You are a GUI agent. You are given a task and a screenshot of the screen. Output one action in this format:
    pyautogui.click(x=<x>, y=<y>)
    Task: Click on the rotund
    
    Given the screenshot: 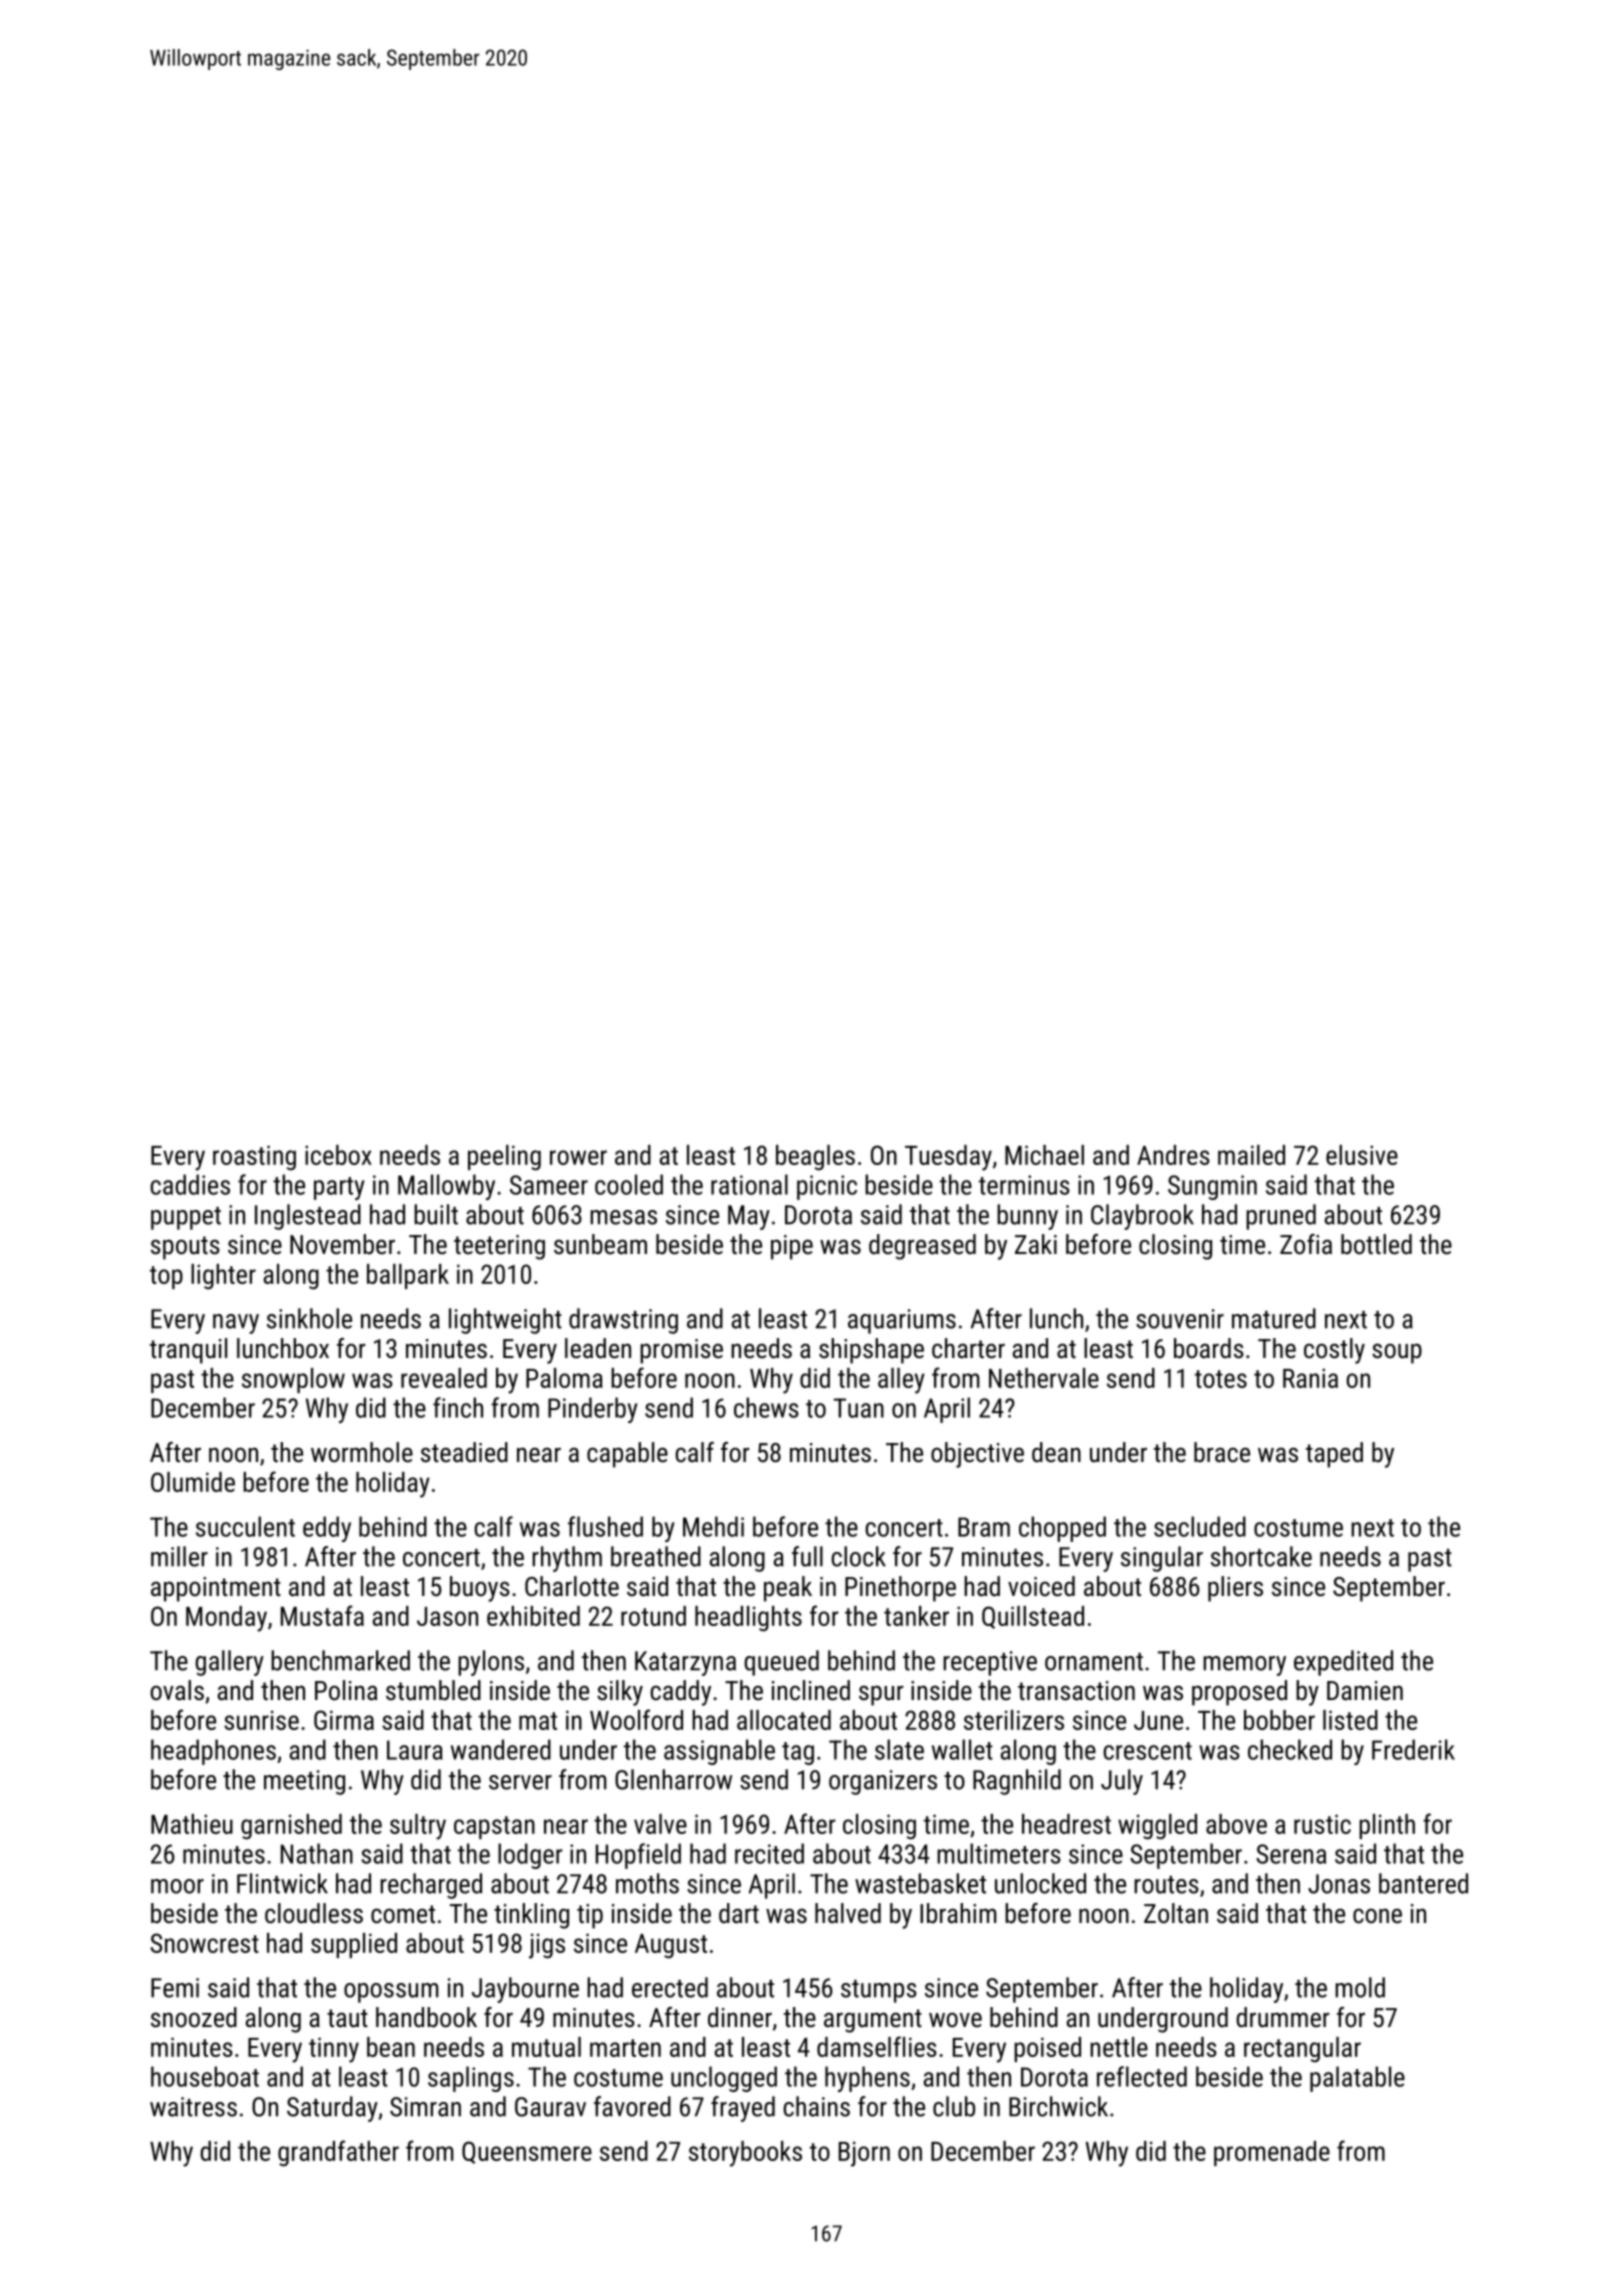 What is the action you would take?
    pyautogui.click(x=653, y=1616)
